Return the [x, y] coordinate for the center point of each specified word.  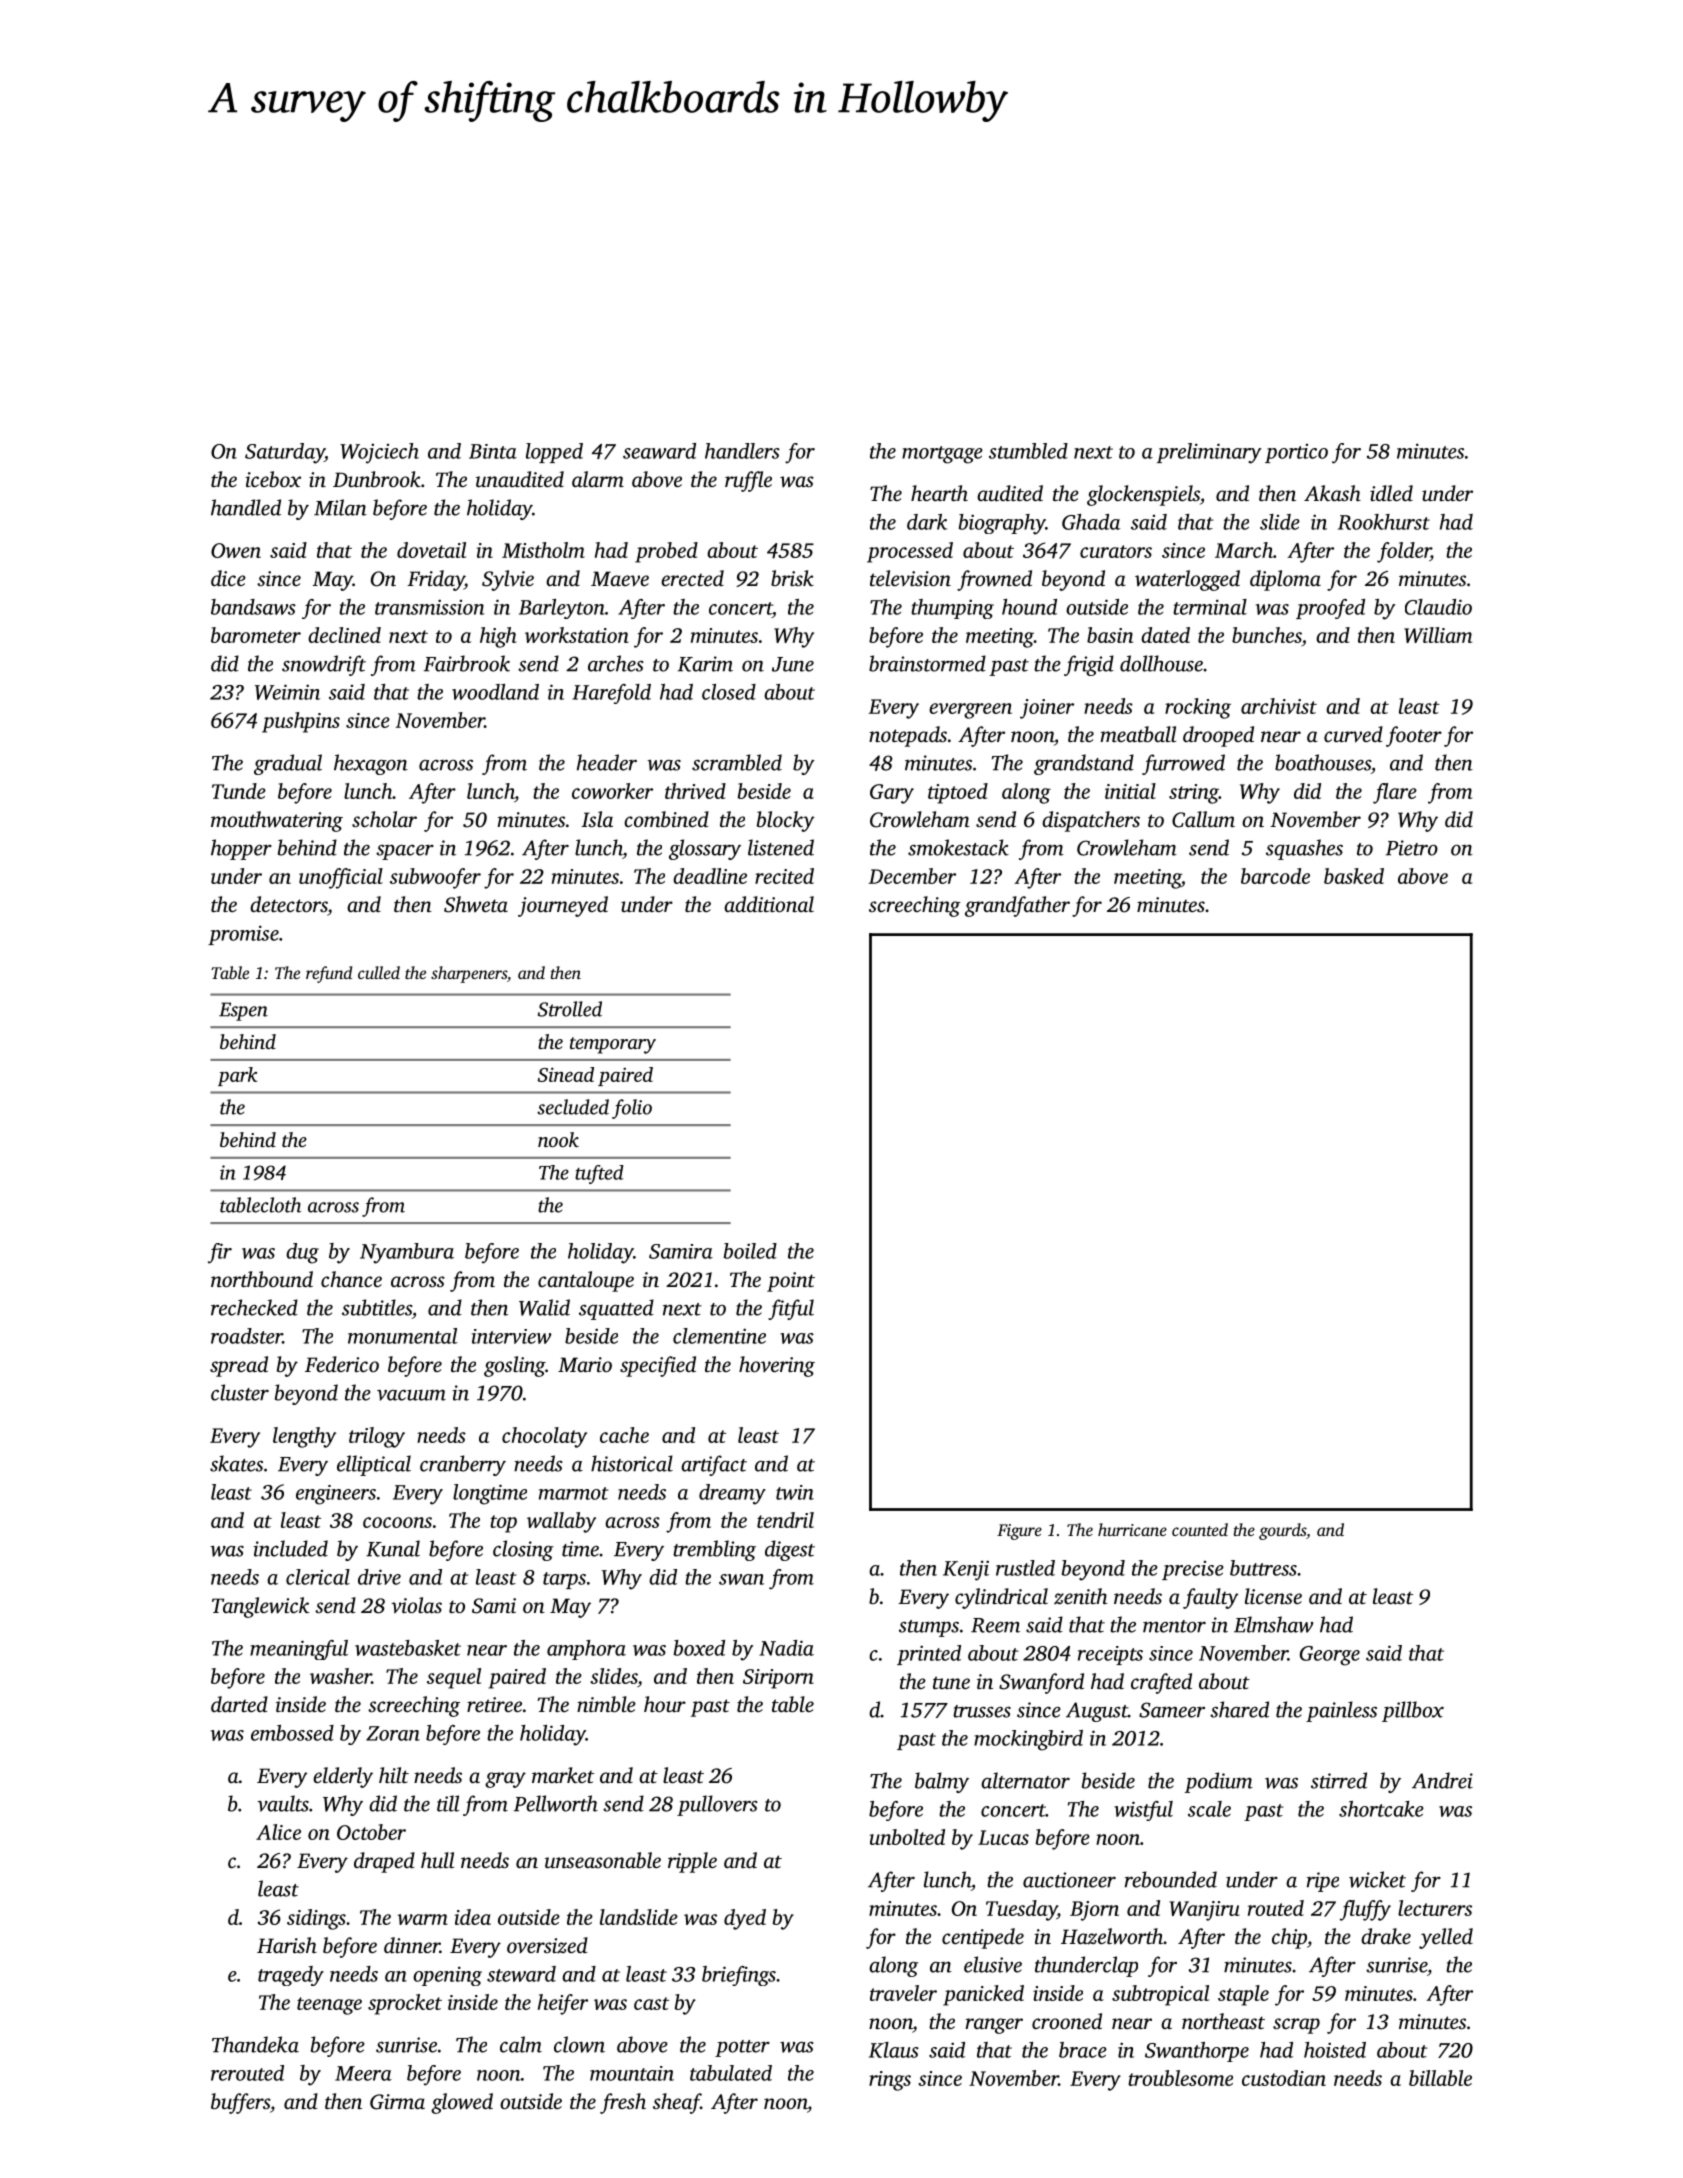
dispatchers [1091, 821]
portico [1296, 453]
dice [228, 578]
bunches [1267, 636]
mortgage [942, 455]
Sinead [566, 1074]
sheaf [677, 2103]
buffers [240, 2103]
